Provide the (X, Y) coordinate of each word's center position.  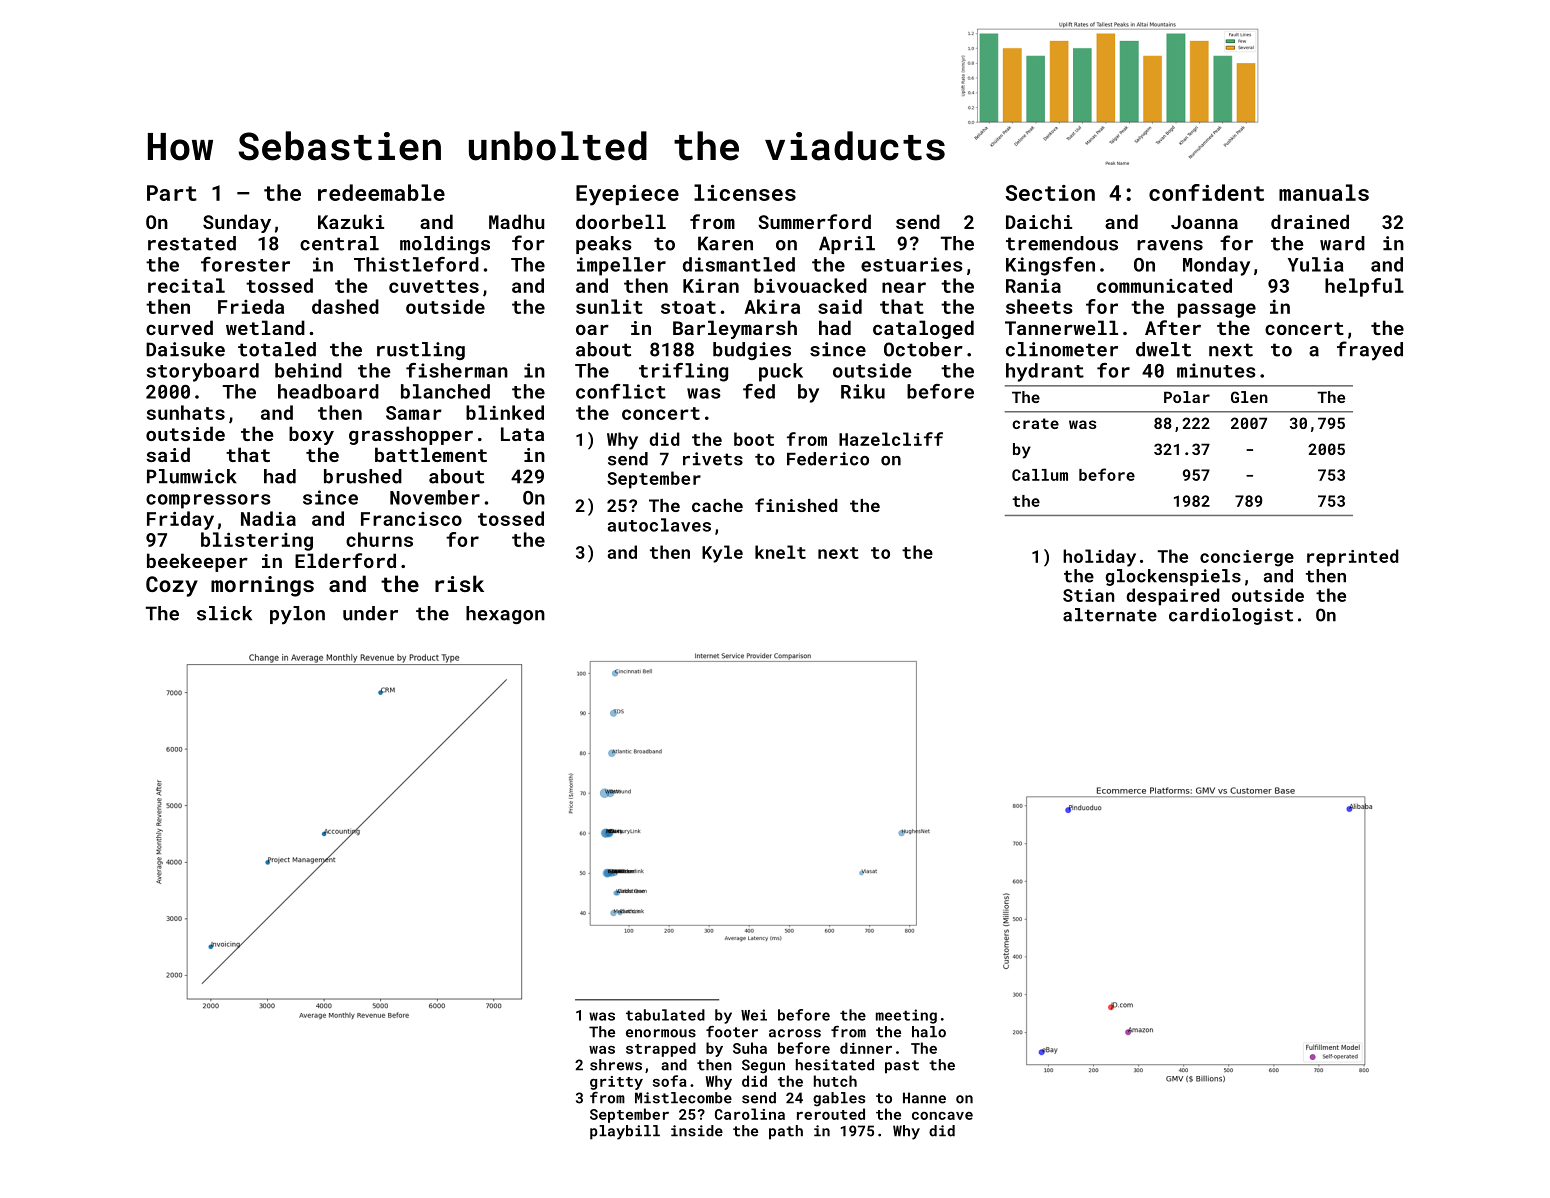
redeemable (381, 192)
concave (942, 1116)
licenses (745, 192)
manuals (1324, 192)
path (786, 1132)
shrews (616, 1065)
